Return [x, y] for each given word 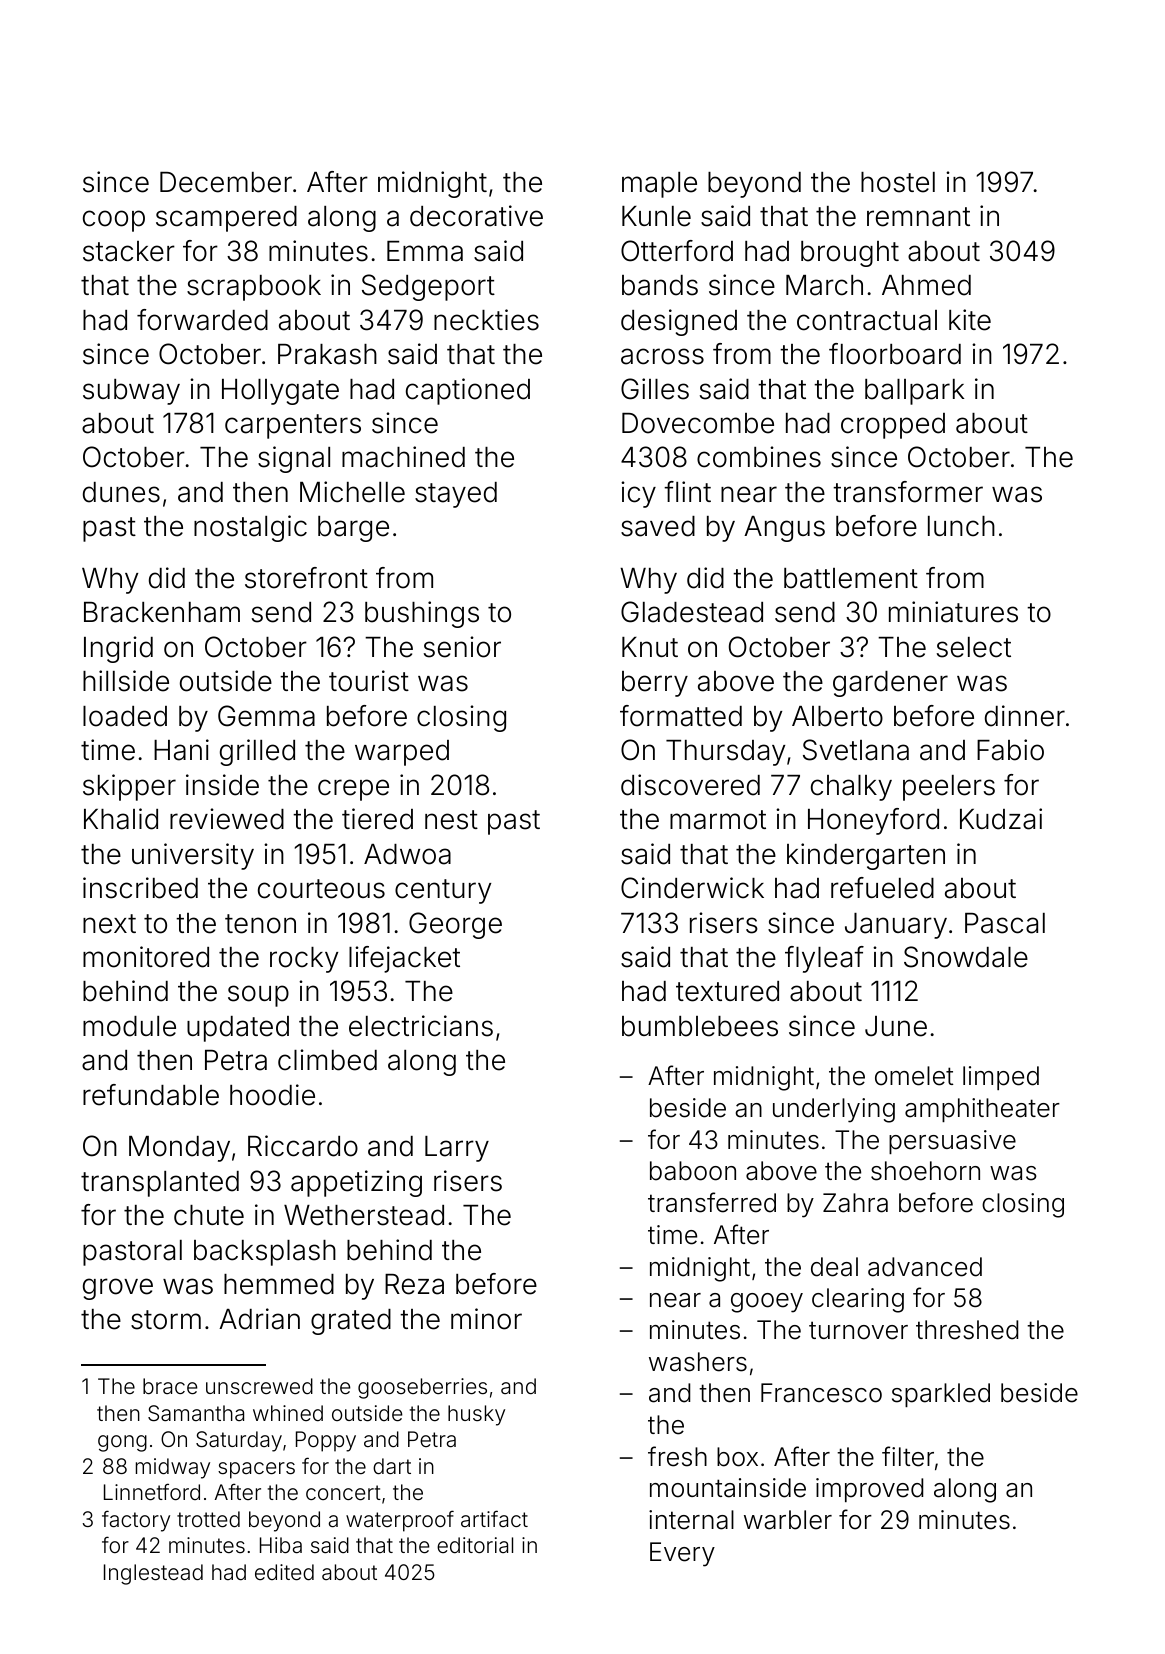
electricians [421, 1026]
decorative [476, 216]
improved [869, 1490]
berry [655, 684]
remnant [918, 217]
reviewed [227, 819]
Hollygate [280, 392]
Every [682, 1554]
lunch [961, 526]
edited [284, 1572]
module [129, 1026]
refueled [882, 888]
